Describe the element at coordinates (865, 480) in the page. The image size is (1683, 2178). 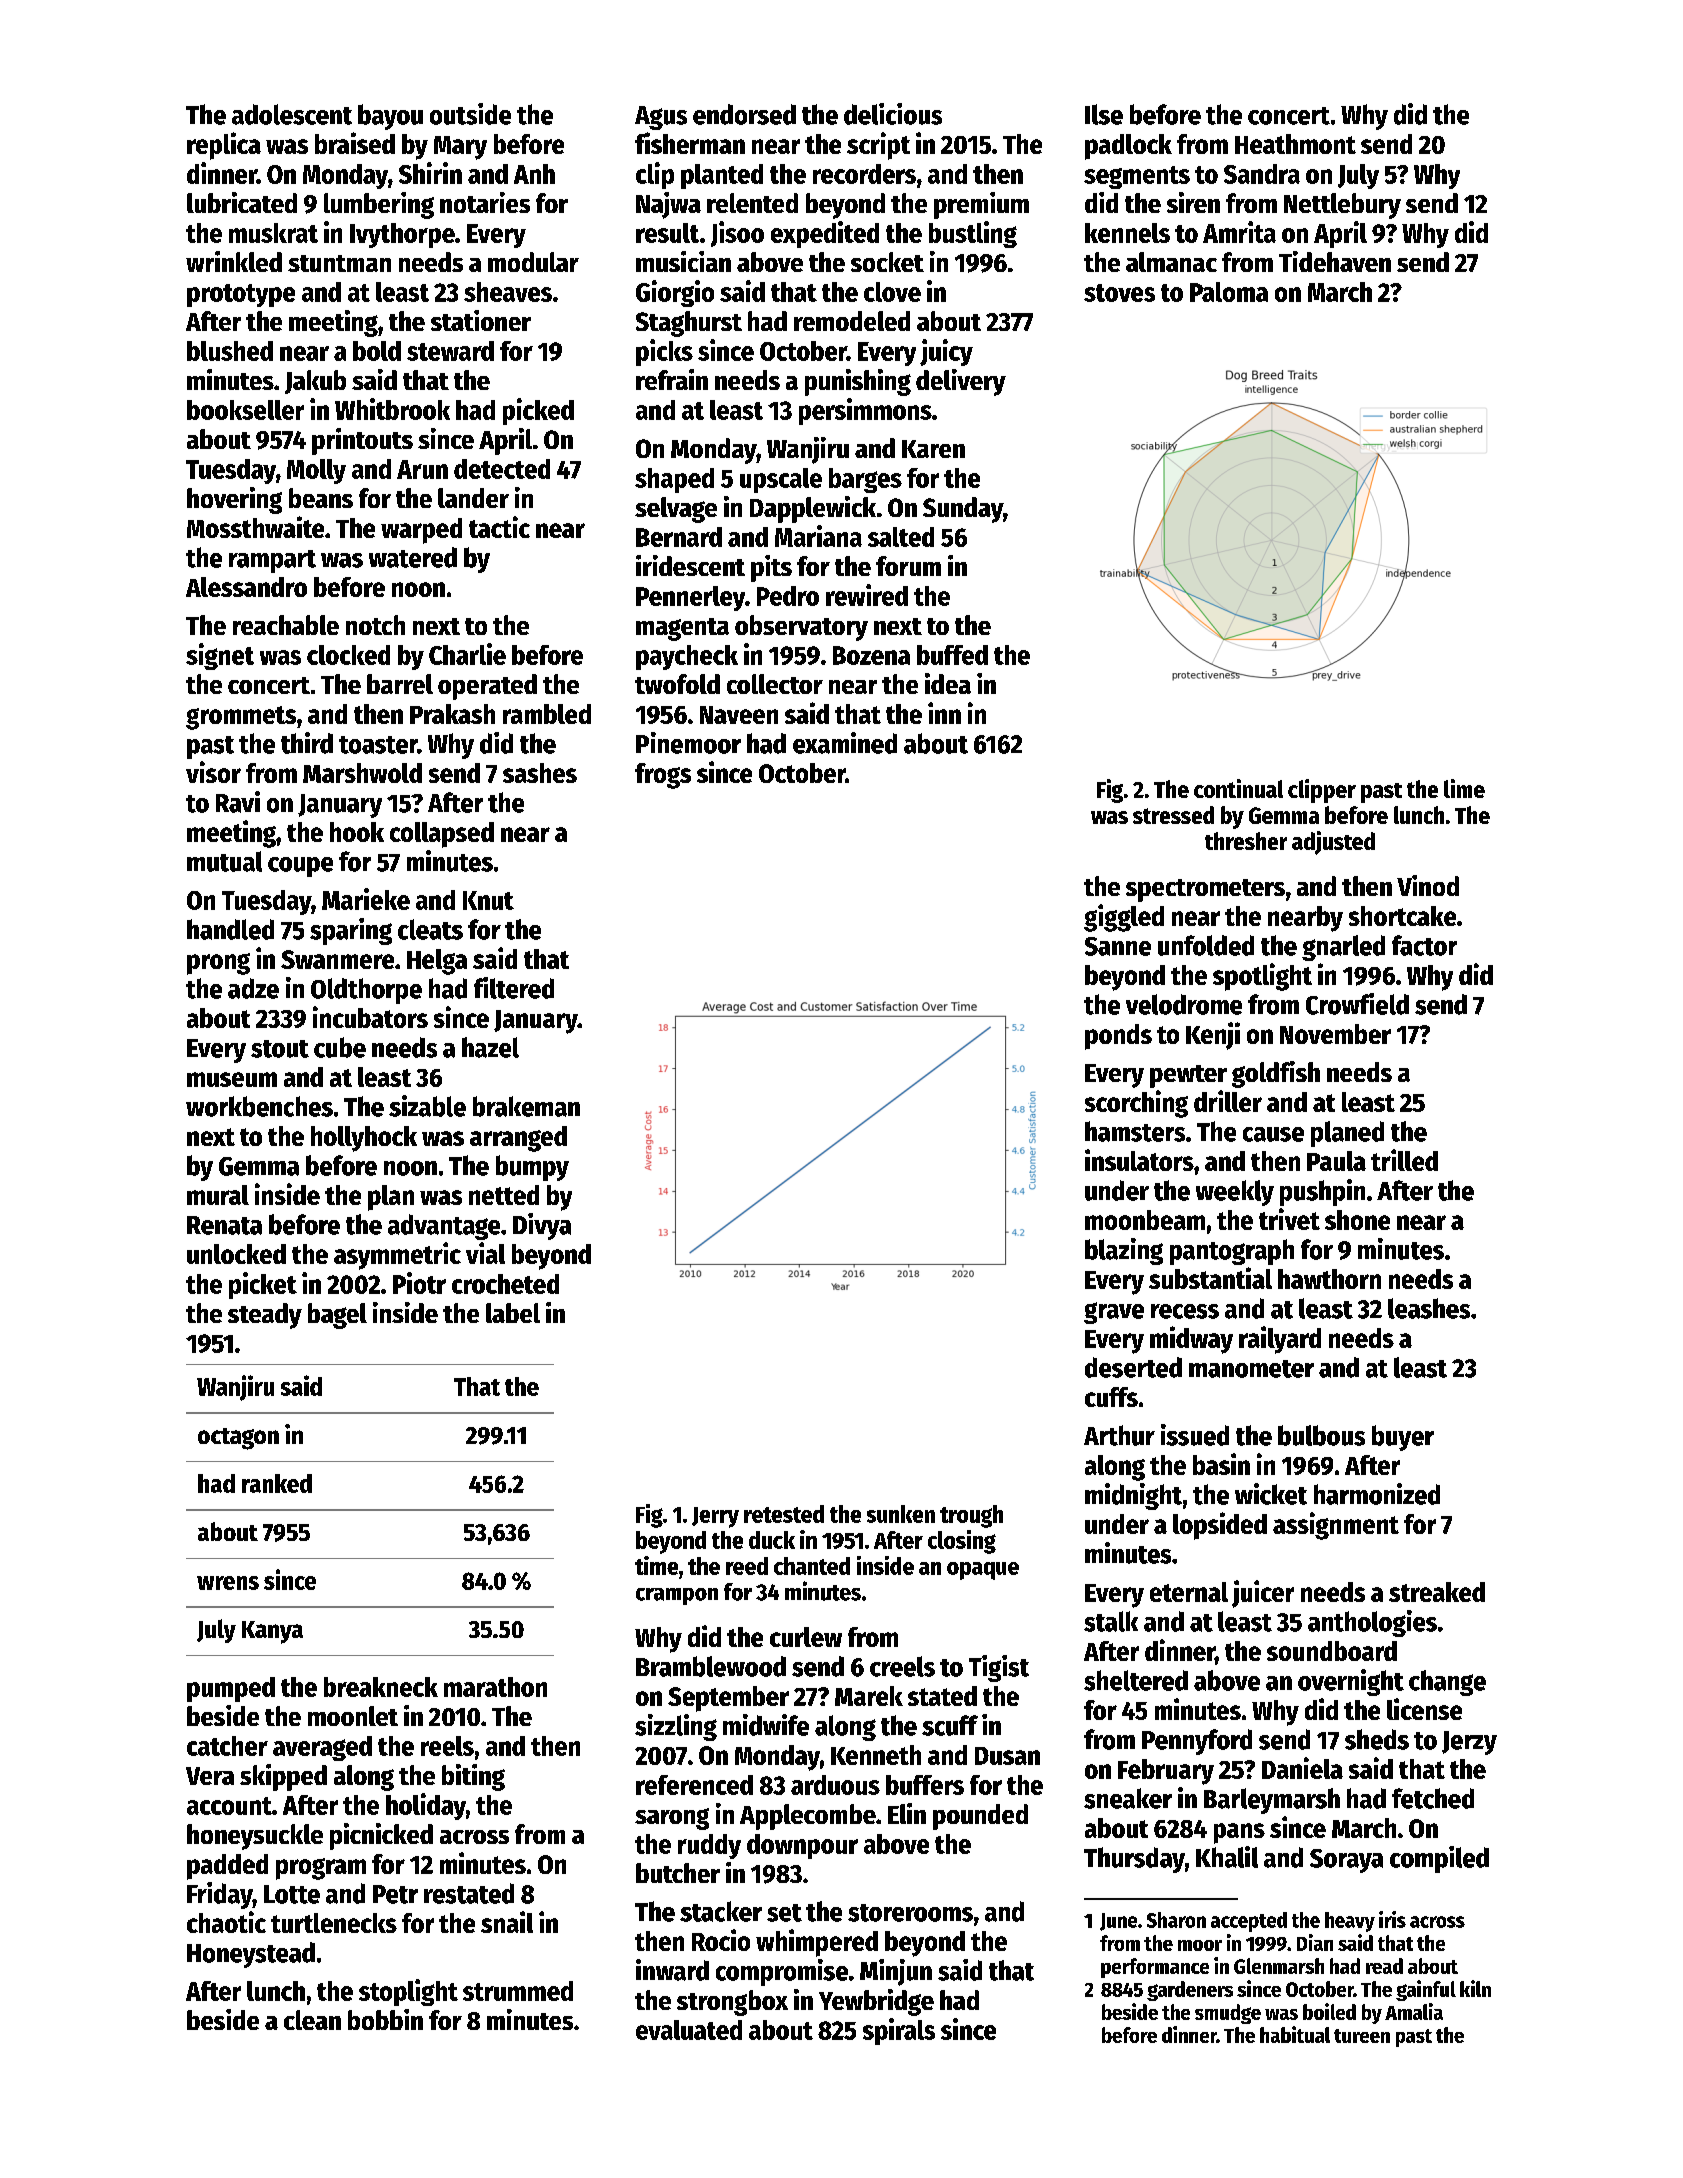
I see `barges` at that location.
